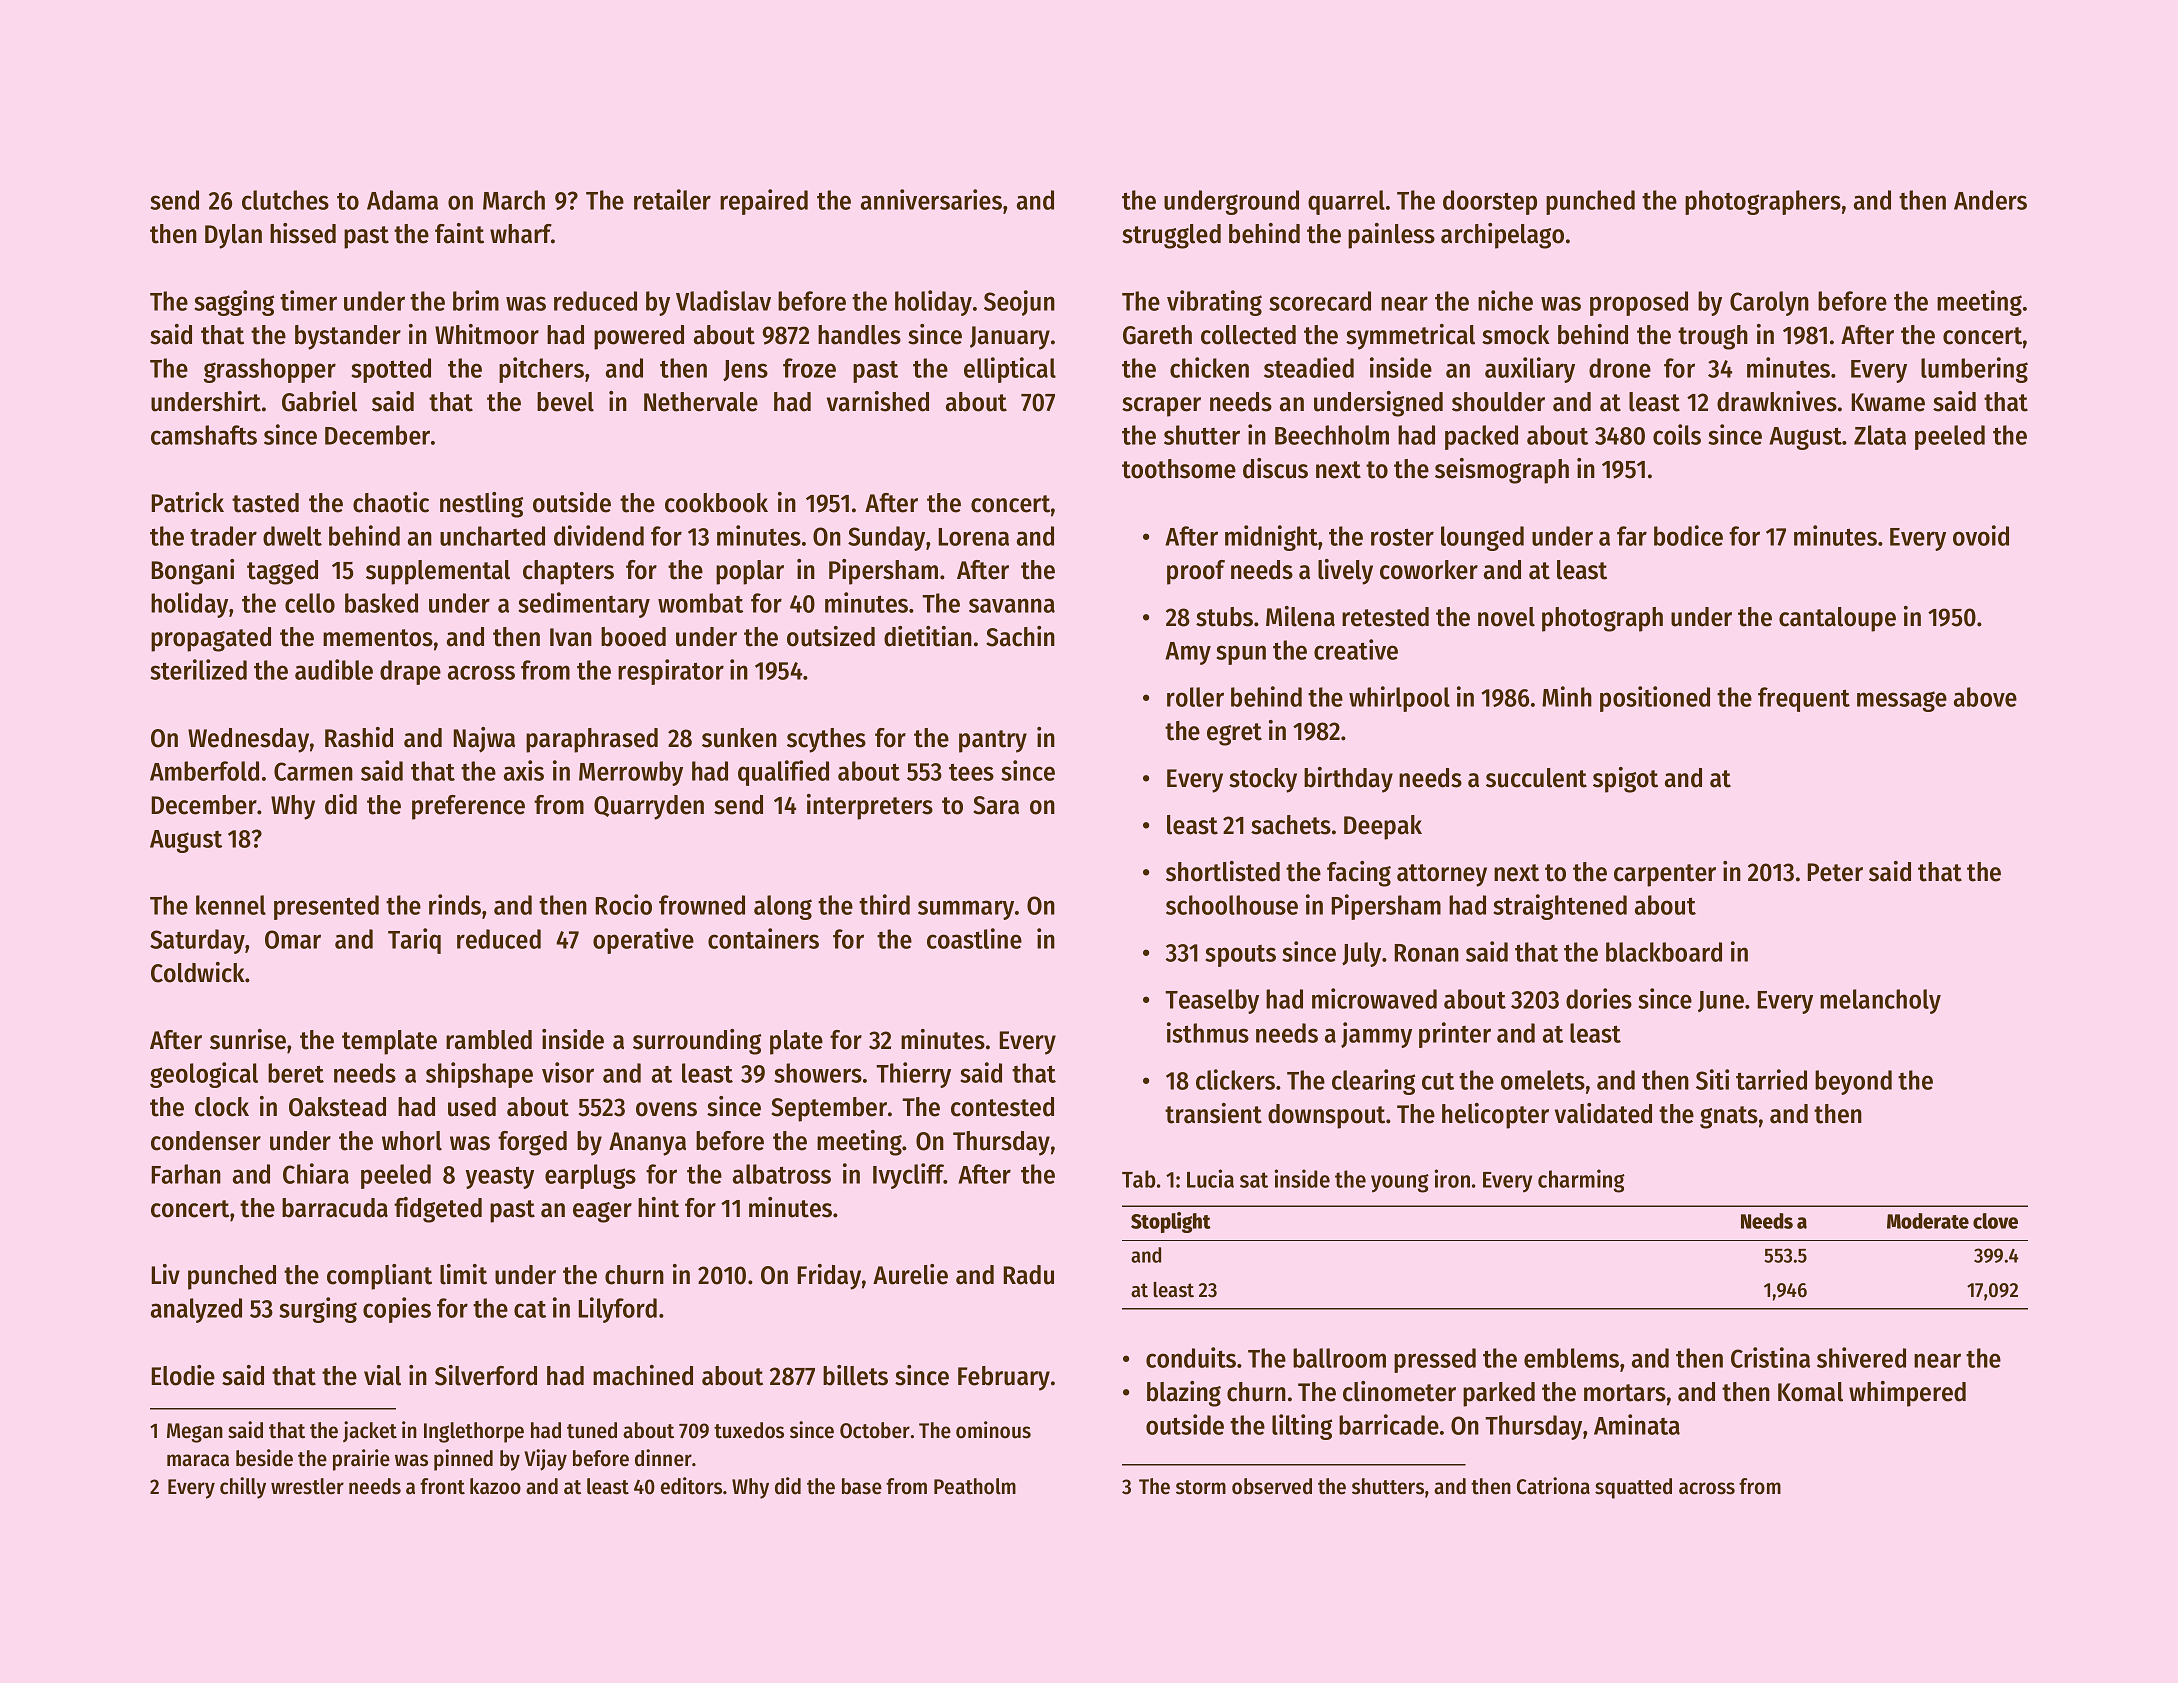 The image size is (2178, 1683). Describe the element at coordinates (1907, 1394) in the screenshot. I see `whimpered` at that location.
